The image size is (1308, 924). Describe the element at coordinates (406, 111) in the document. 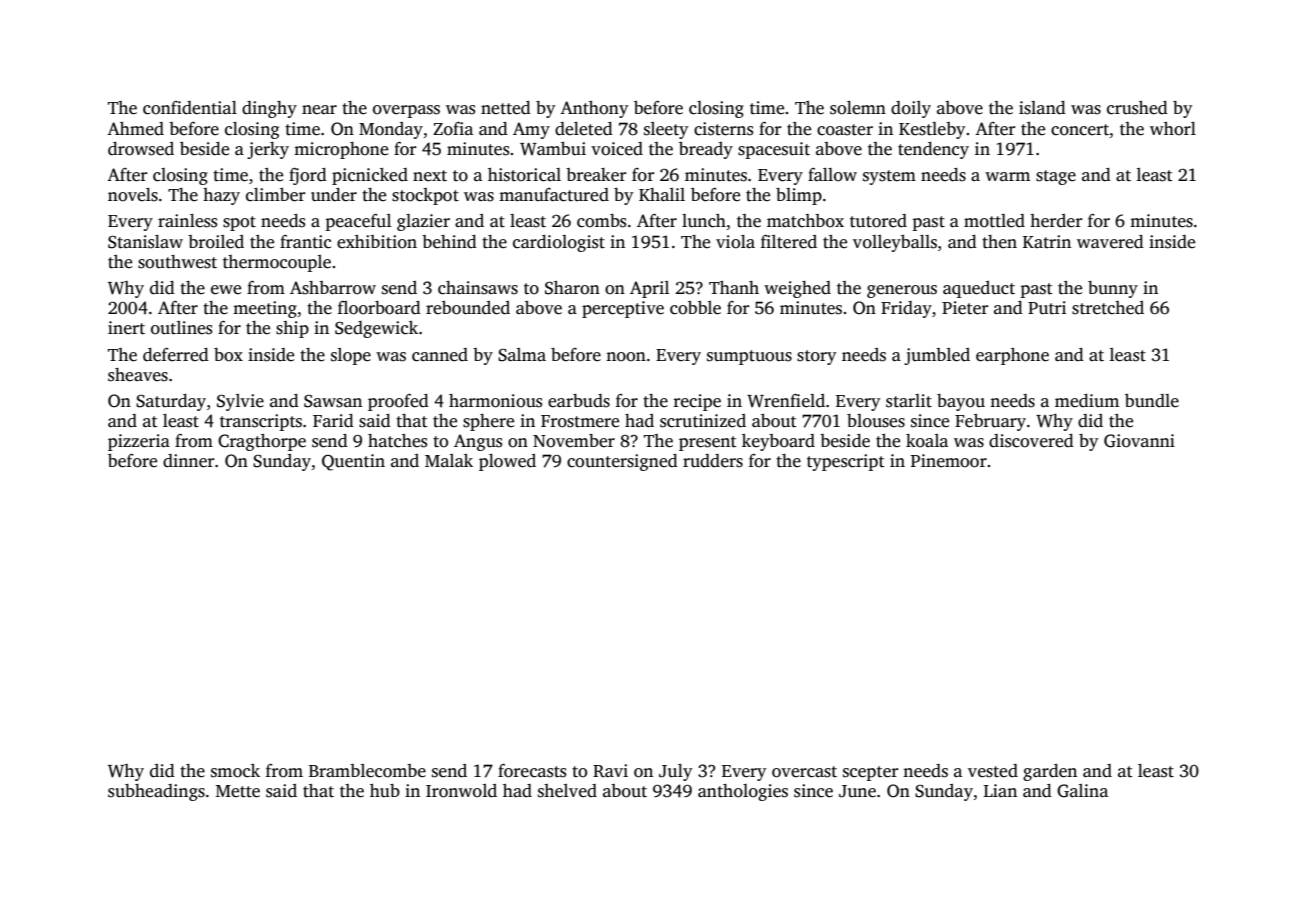

I see `overpass` at that location.
